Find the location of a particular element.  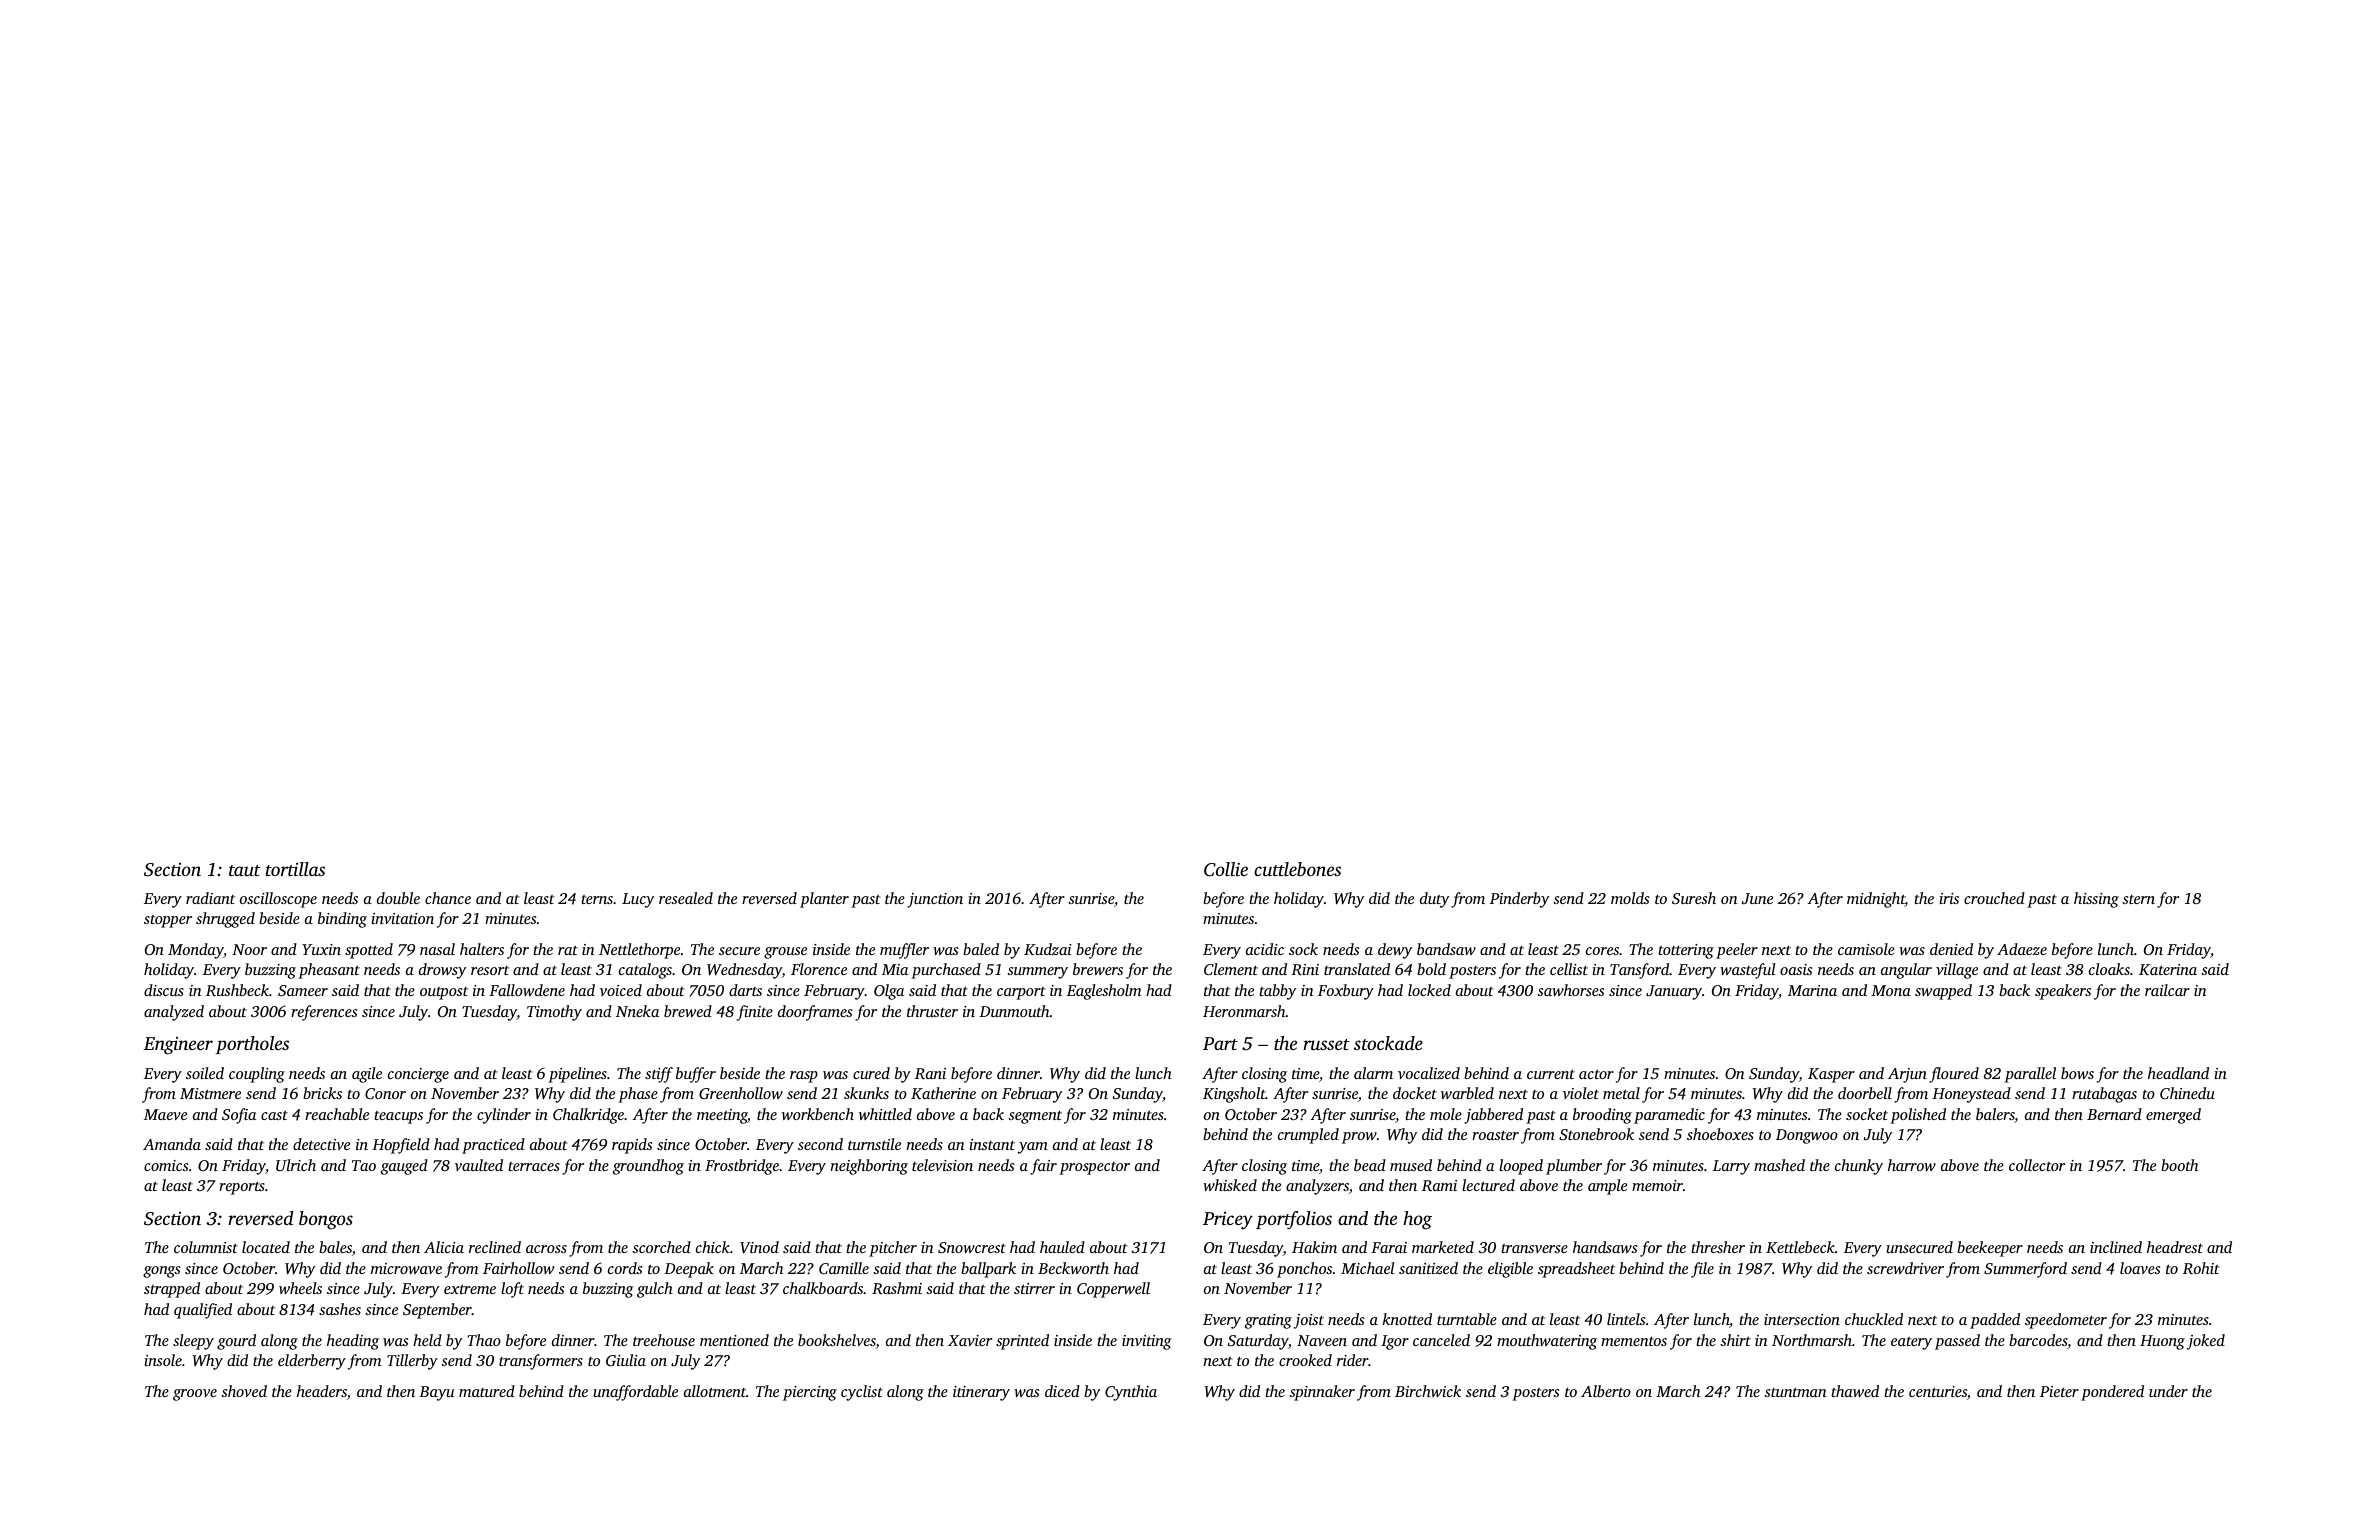

Bayu is located at coordinates (436, 1393).
